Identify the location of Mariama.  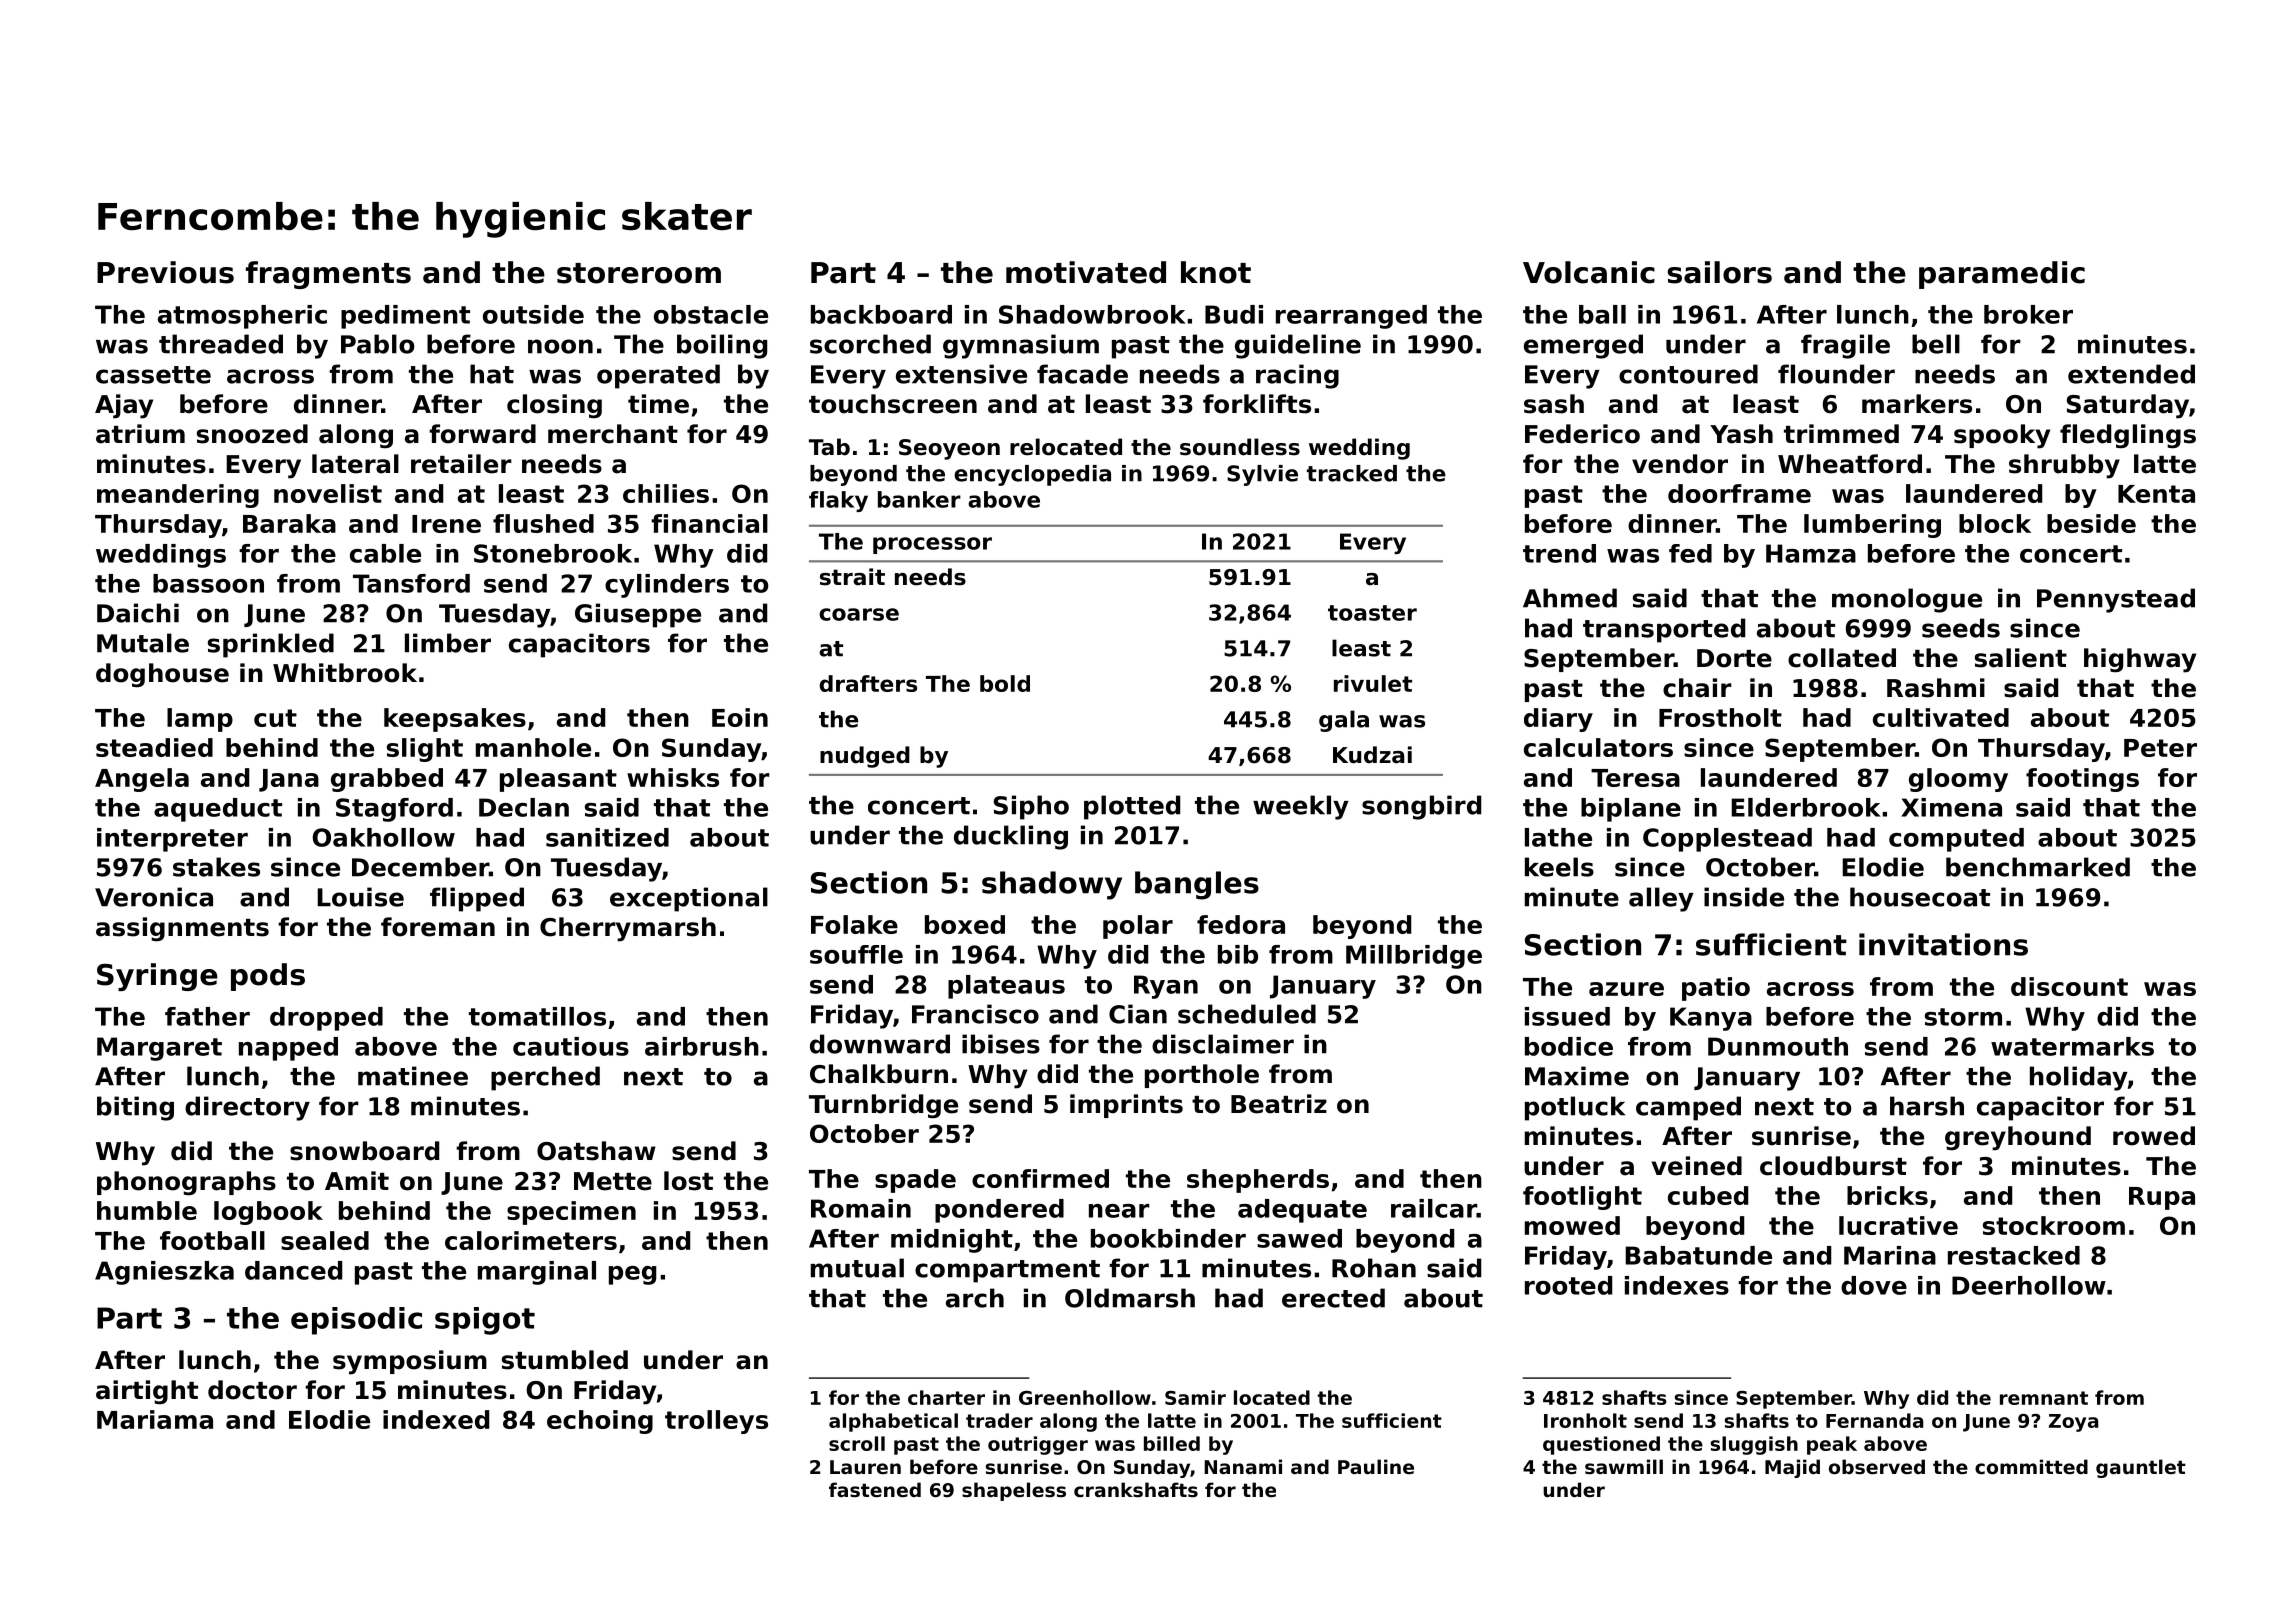
(155, 1419).
